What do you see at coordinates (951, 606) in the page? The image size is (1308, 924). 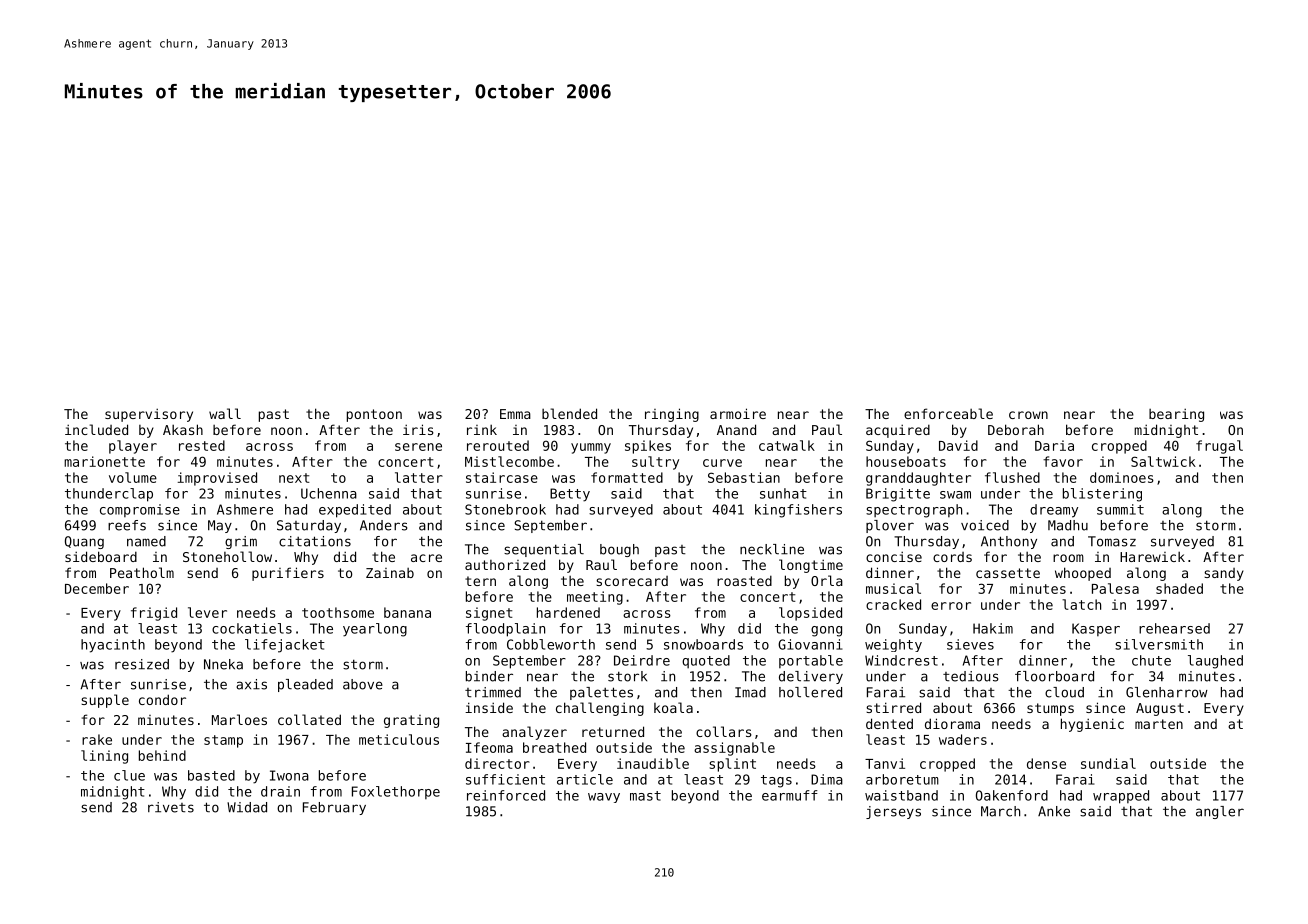 I see `error` at bounding box center [951, 606].
